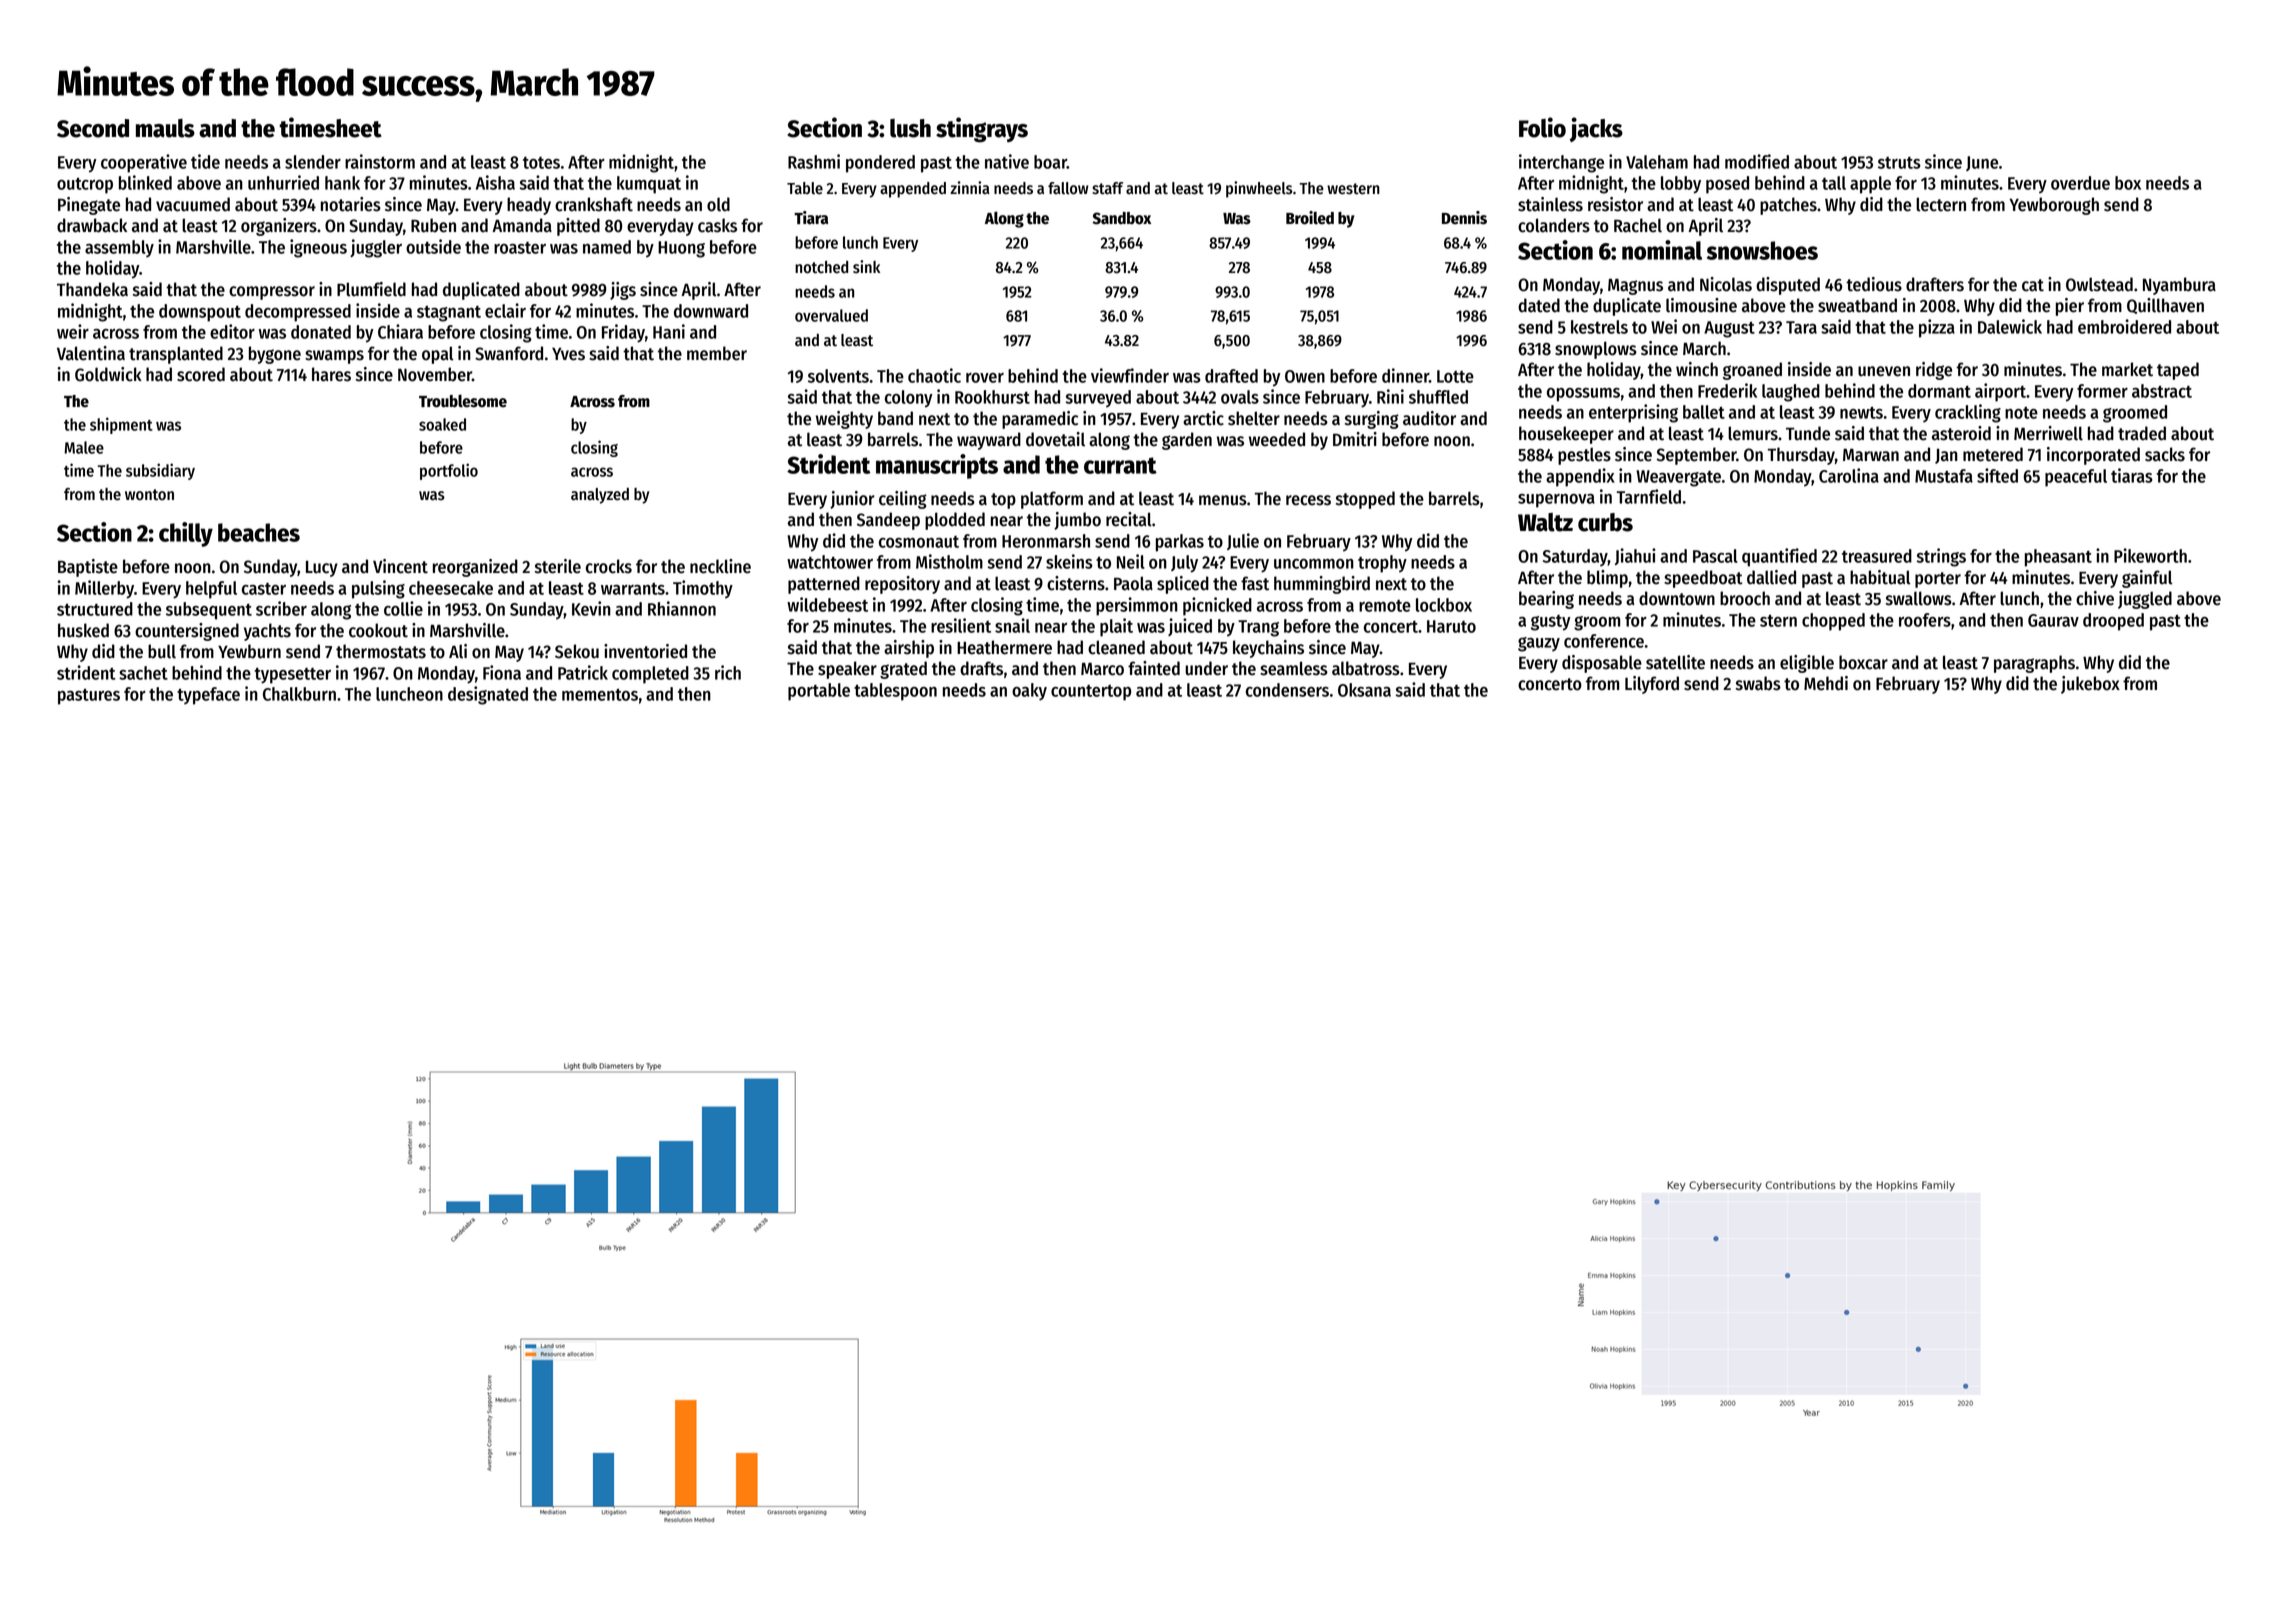  Describe the element at coordinates (162, 651) in the screenshot. I see `bull` at that location.
